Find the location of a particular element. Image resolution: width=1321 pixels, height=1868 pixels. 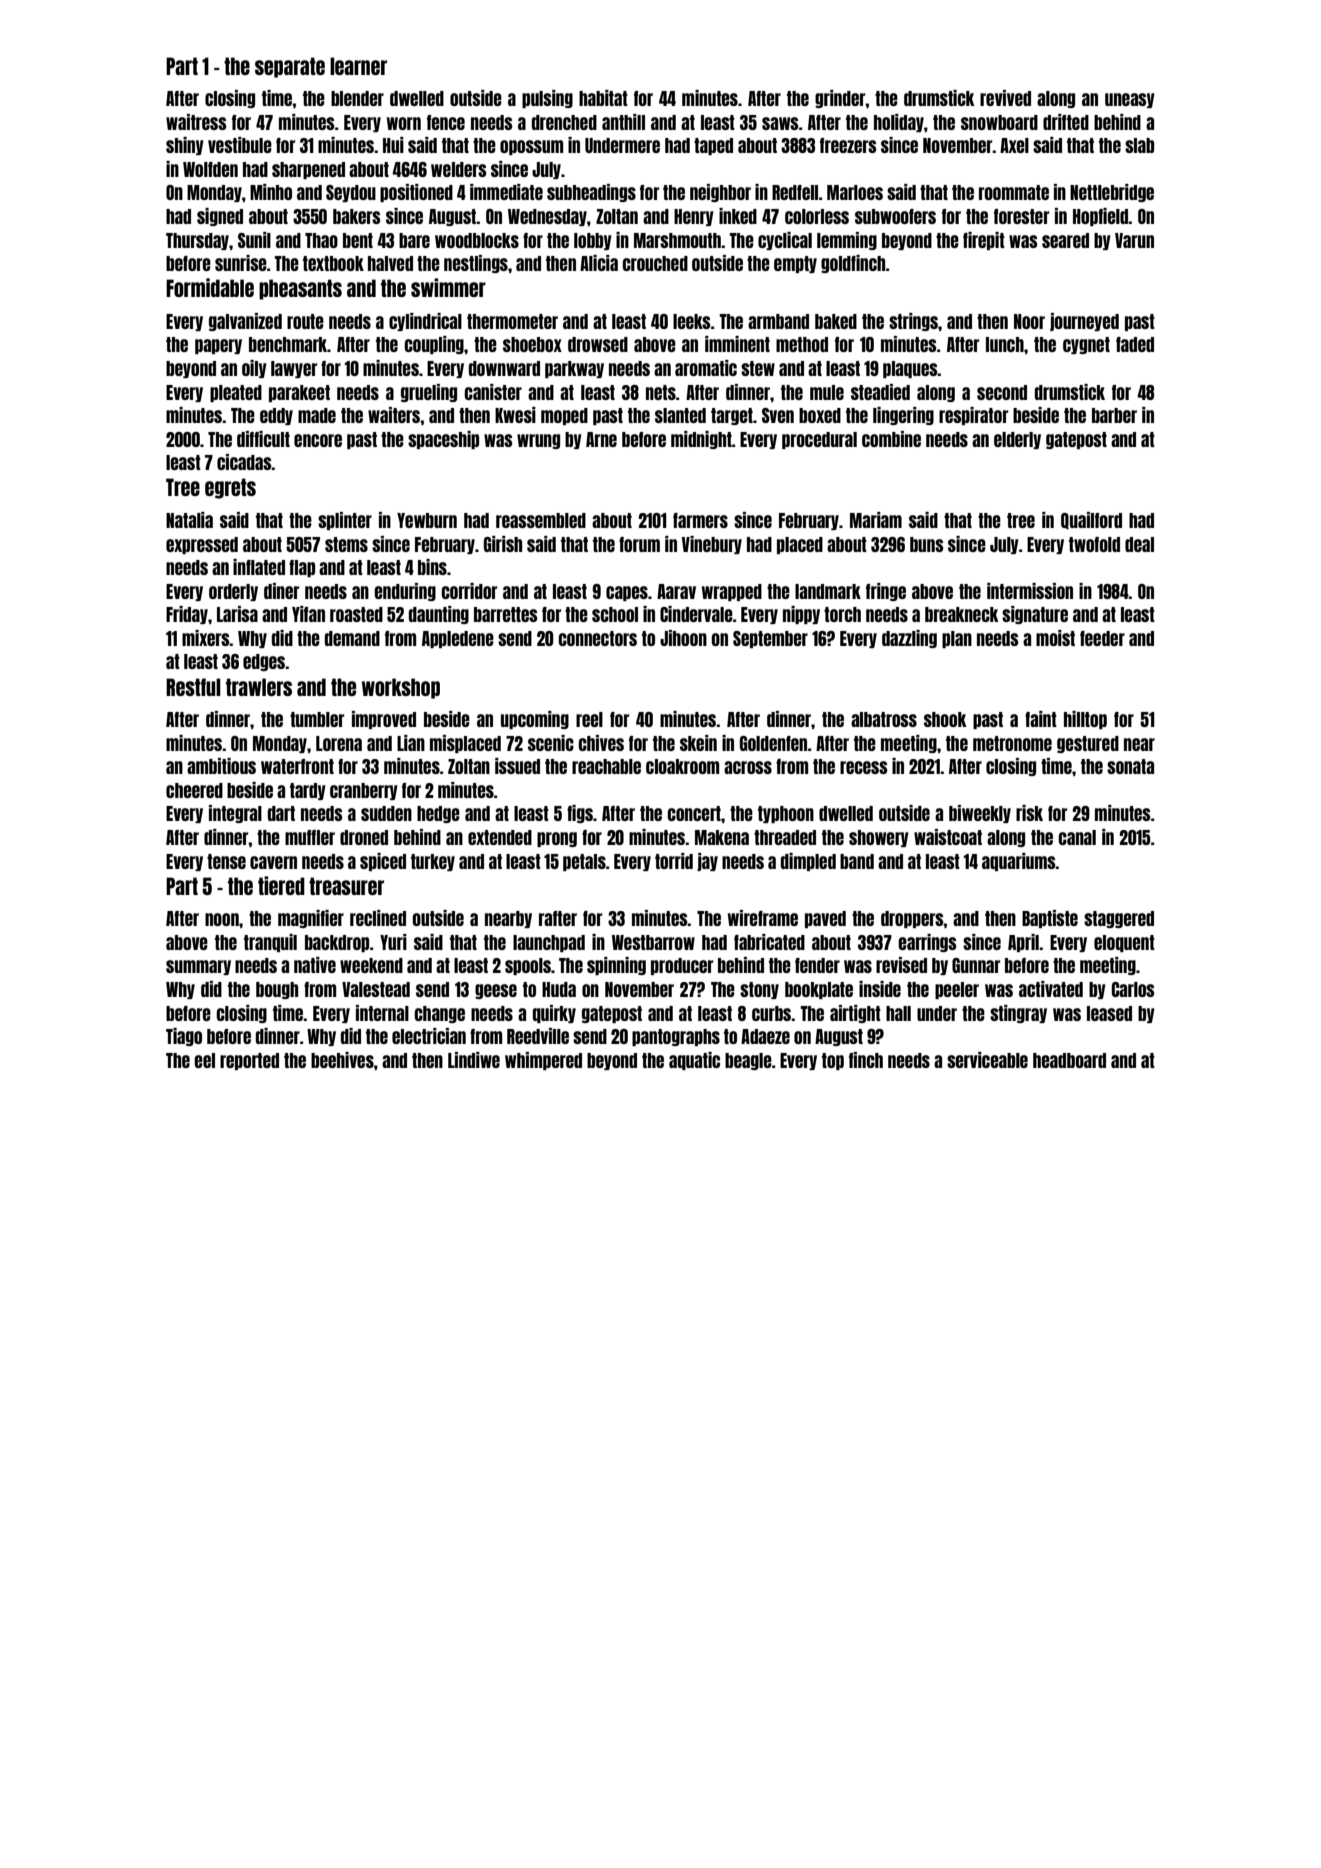

midnight is located at coordinates (701, 440).
